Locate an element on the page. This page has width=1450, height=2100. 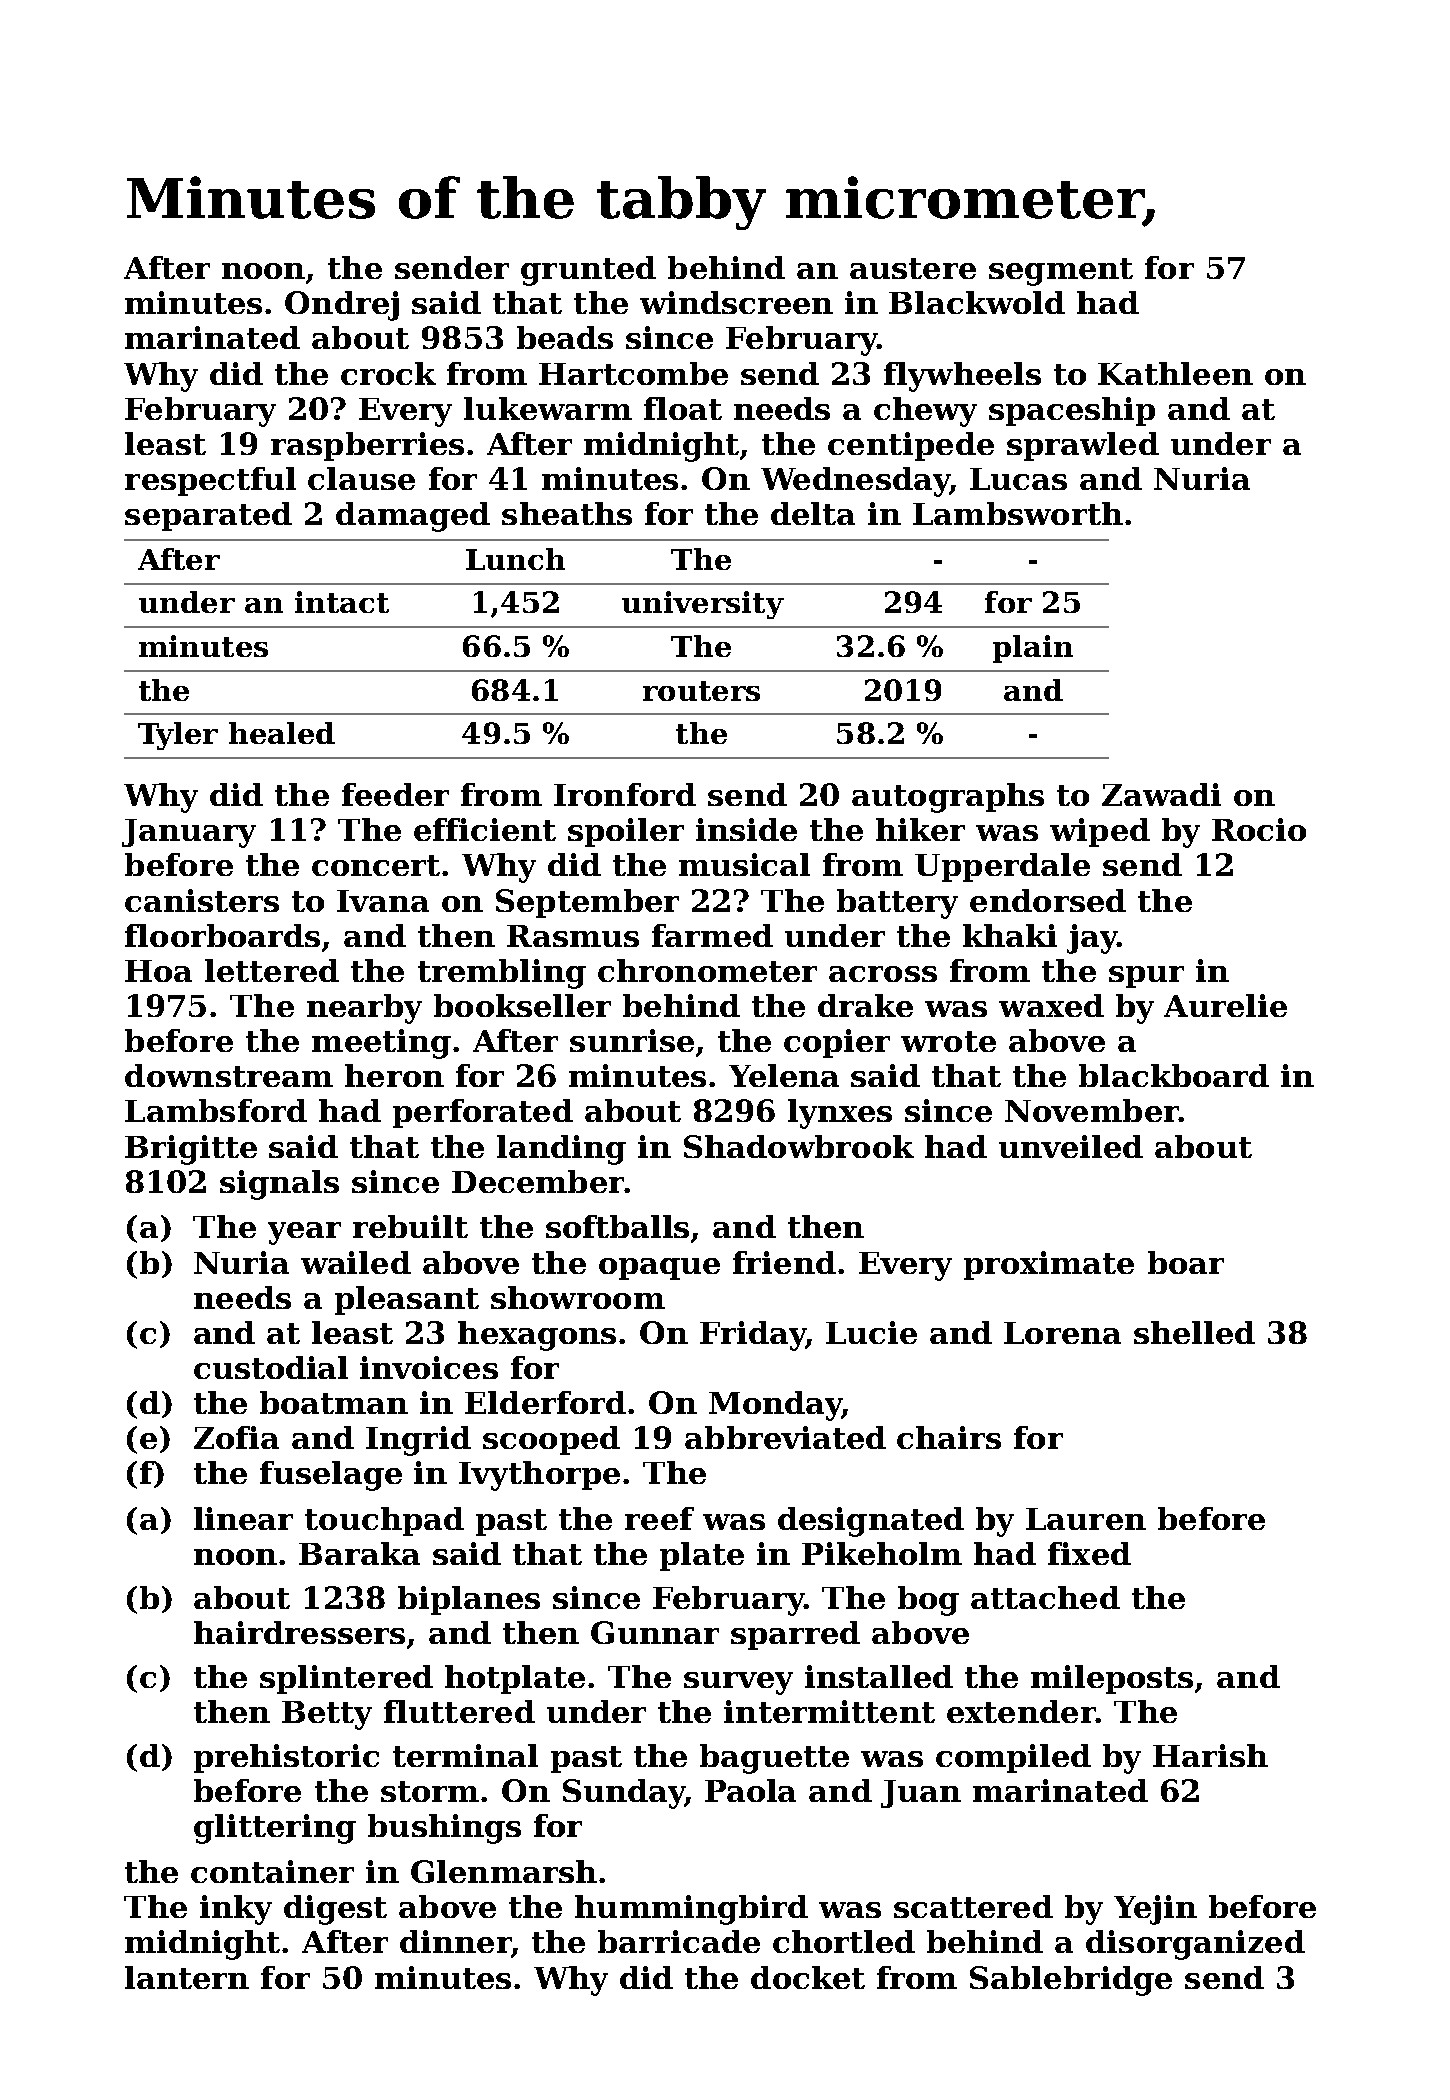
rebuilt is located at coordinates (410, 1226).
